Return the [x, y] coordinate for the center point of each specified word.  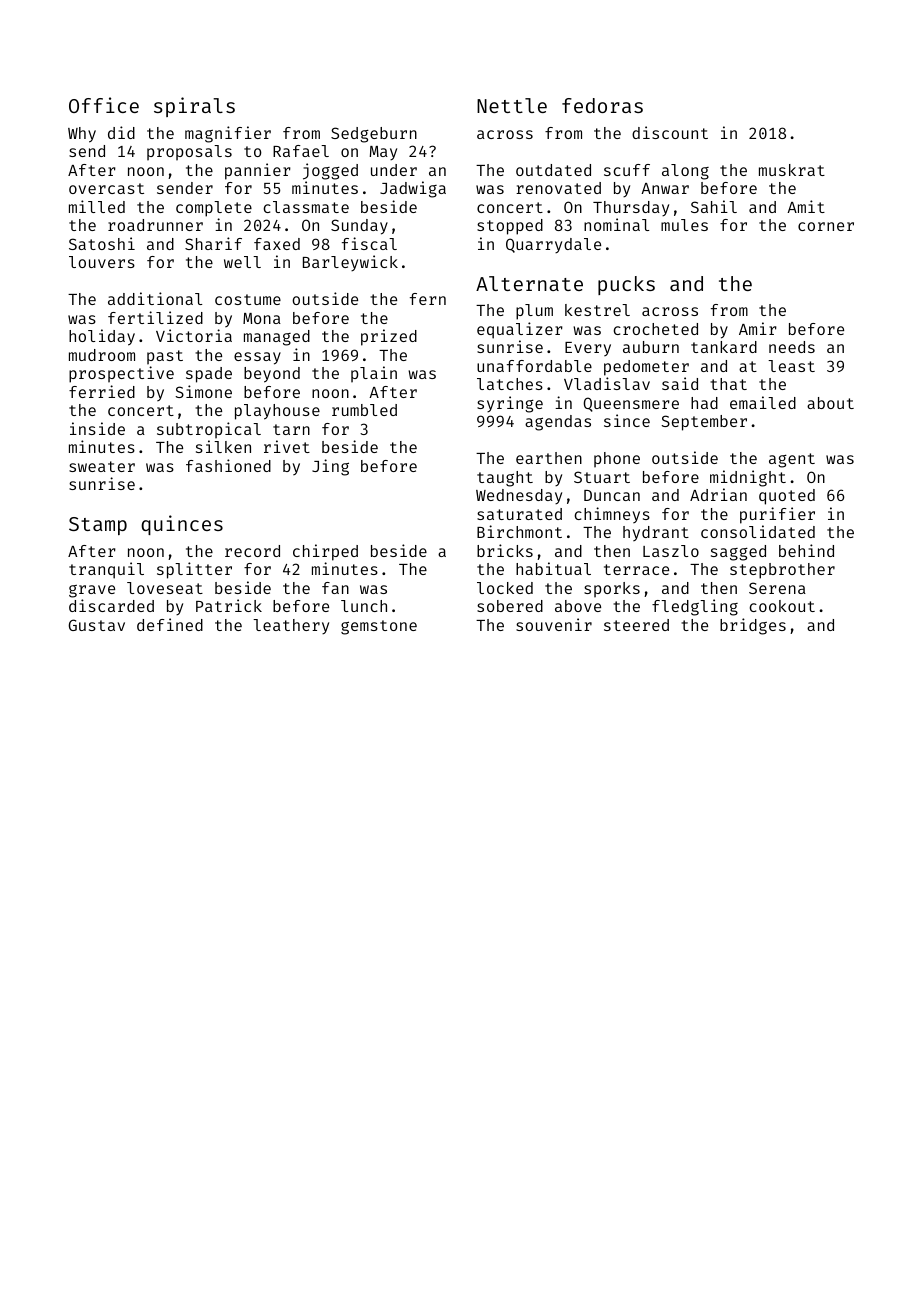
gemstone [379, 627]
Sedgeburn [374, 135]
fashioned [228, 465]
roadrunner [155, 225]
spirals [194, 107]
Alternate [529, 283]
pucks [626, 285]
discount [670, 132]
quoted [787, 497]
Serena [777, 588]
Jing [330, 467]
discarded [111, 605]
